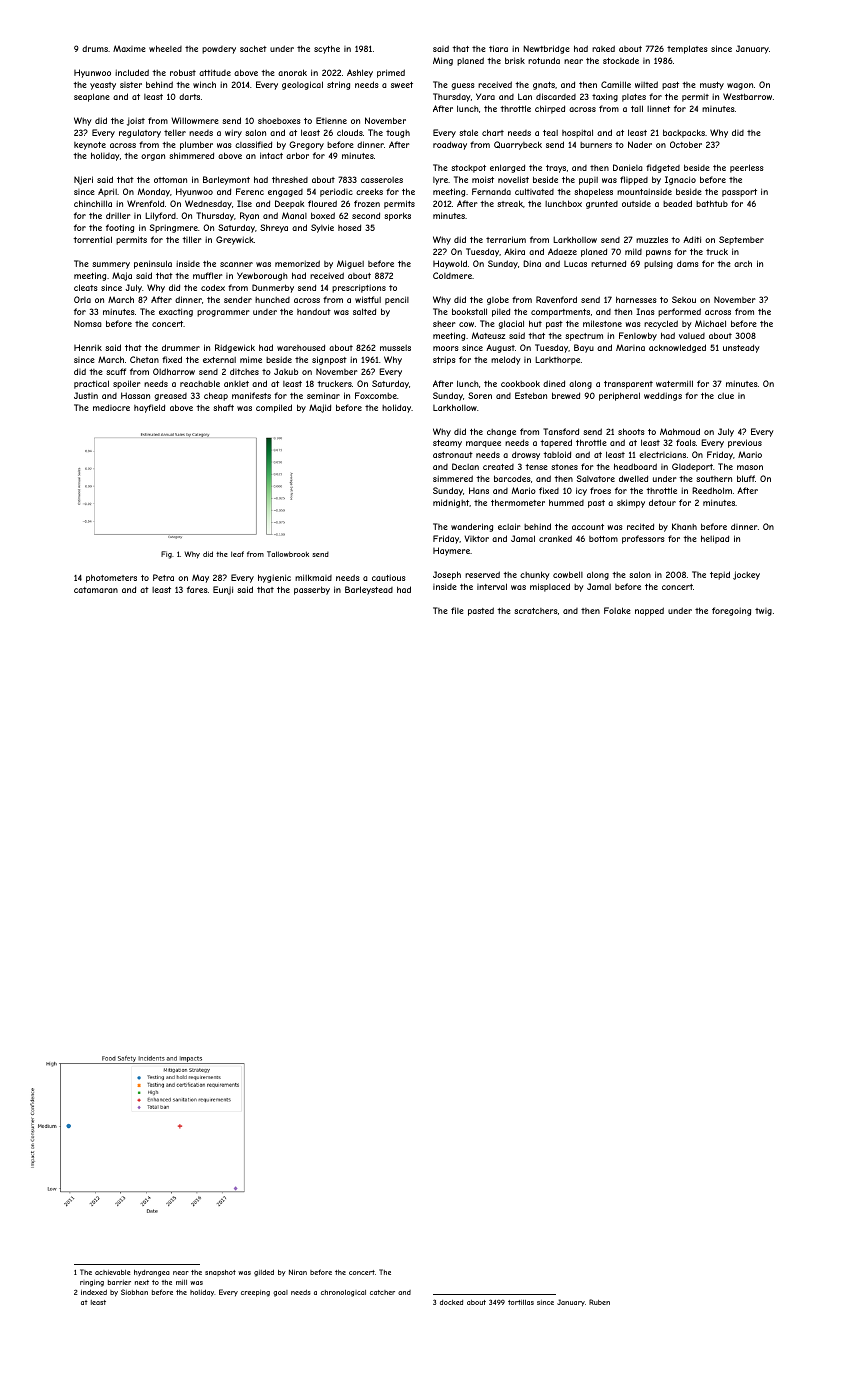 The height and width of the screenshot is (1400, 849). I want to click on seaplane, so click(92, 97).
